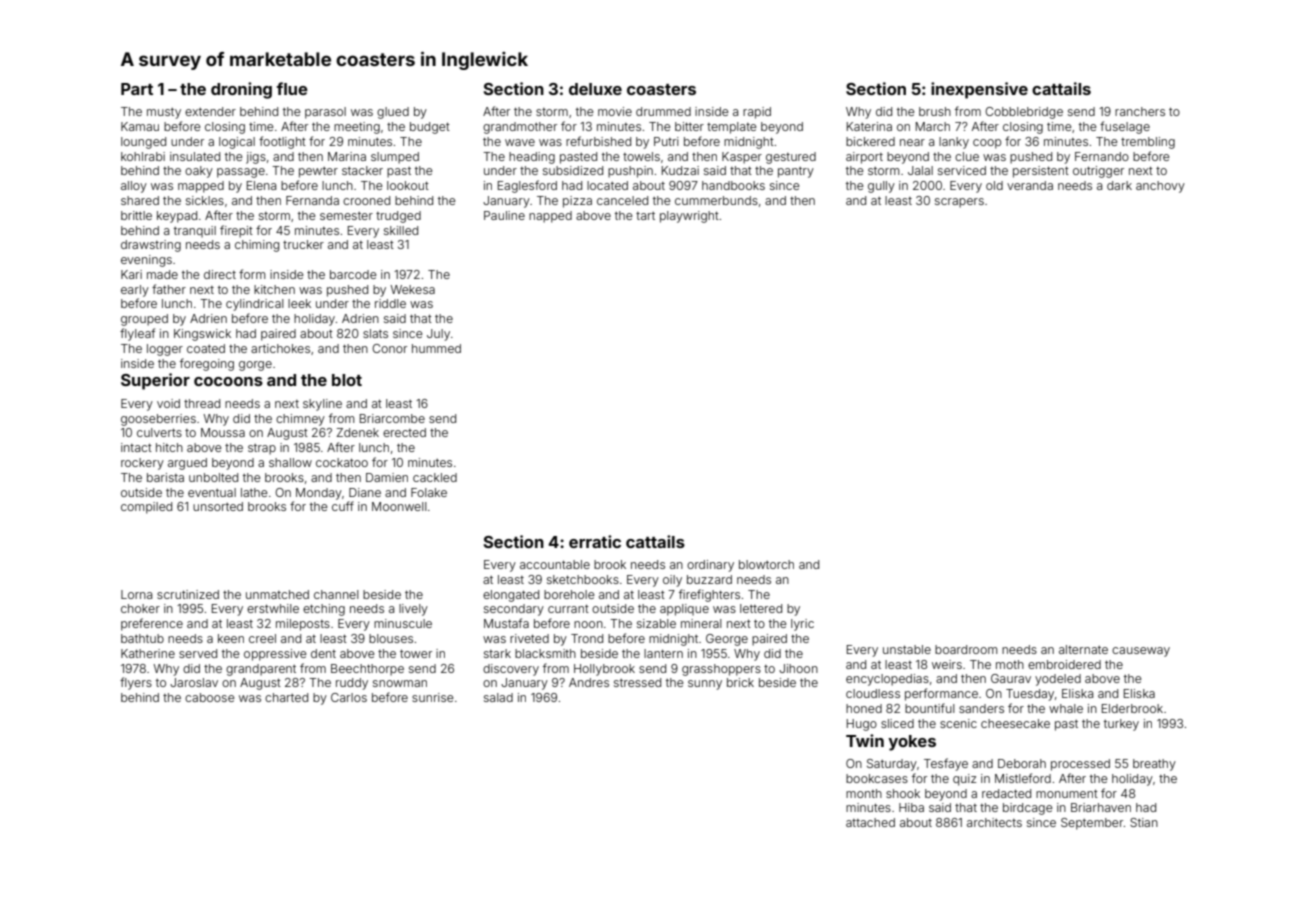  What do you see at coordinates (907, 649) in the page?
I see `unstable` at bounding box center [907, 649].
